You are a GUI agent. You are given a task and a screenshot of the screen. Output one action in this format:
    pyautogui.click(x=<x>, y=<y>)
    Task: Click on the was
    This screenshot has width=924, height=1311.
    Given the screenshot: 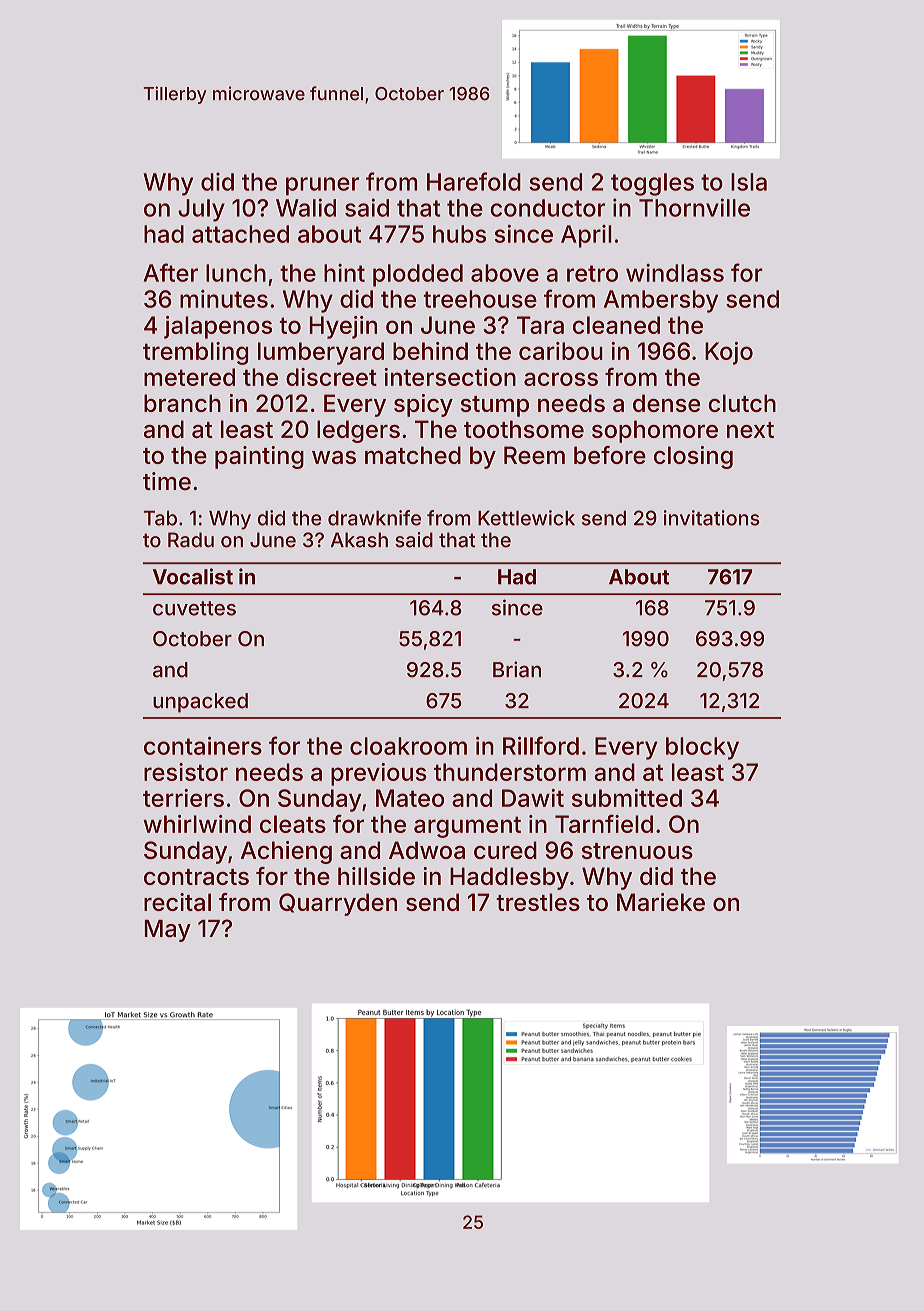 What is the action you would take?
    pyautogui.click(x=334, y=457)
